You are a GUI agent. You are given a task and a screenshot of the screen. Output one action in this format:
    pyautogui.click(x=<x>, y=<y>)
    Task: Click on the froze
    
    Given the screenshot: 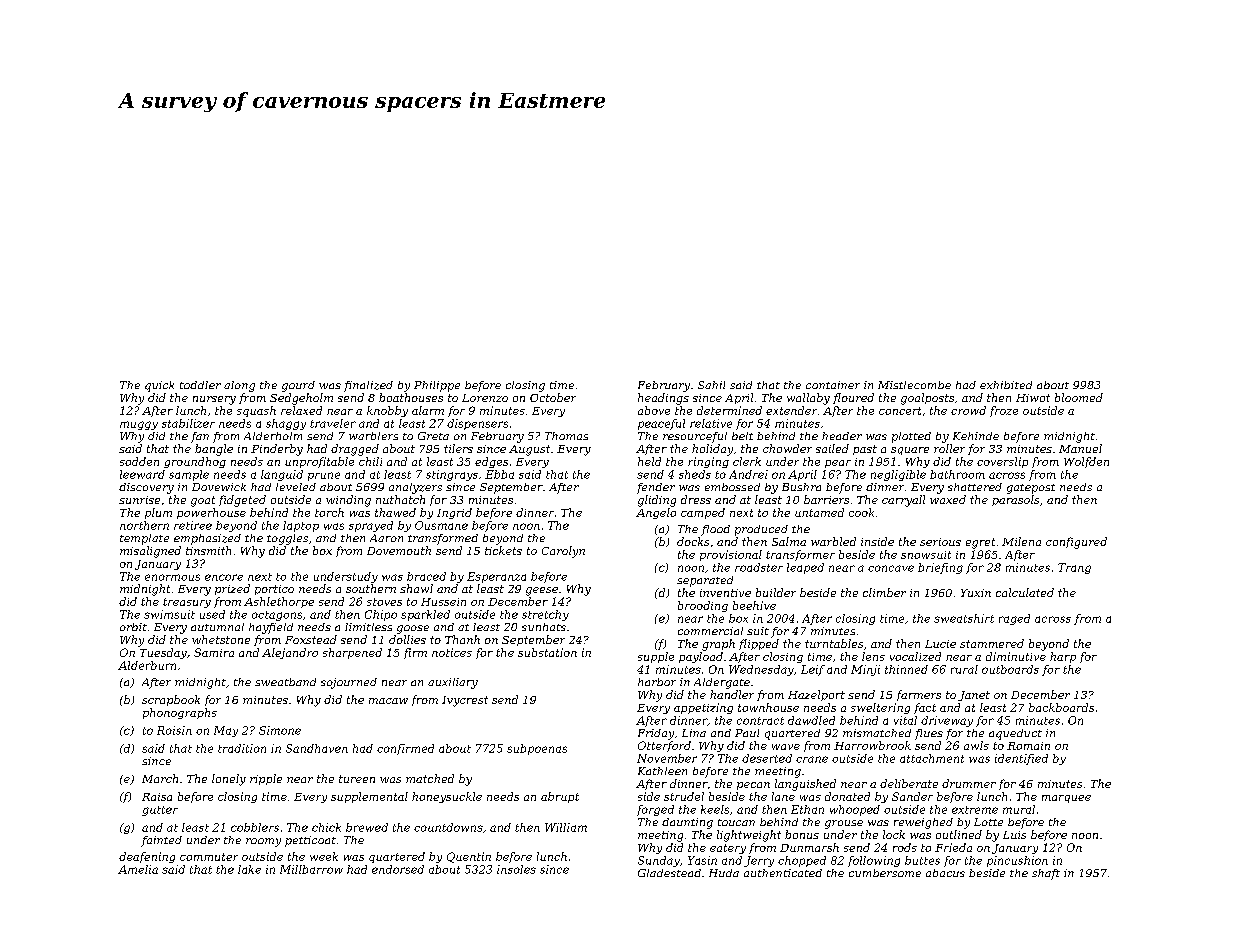 What is the action you would take?
    pyautogui.click(x=1004, y=411)
